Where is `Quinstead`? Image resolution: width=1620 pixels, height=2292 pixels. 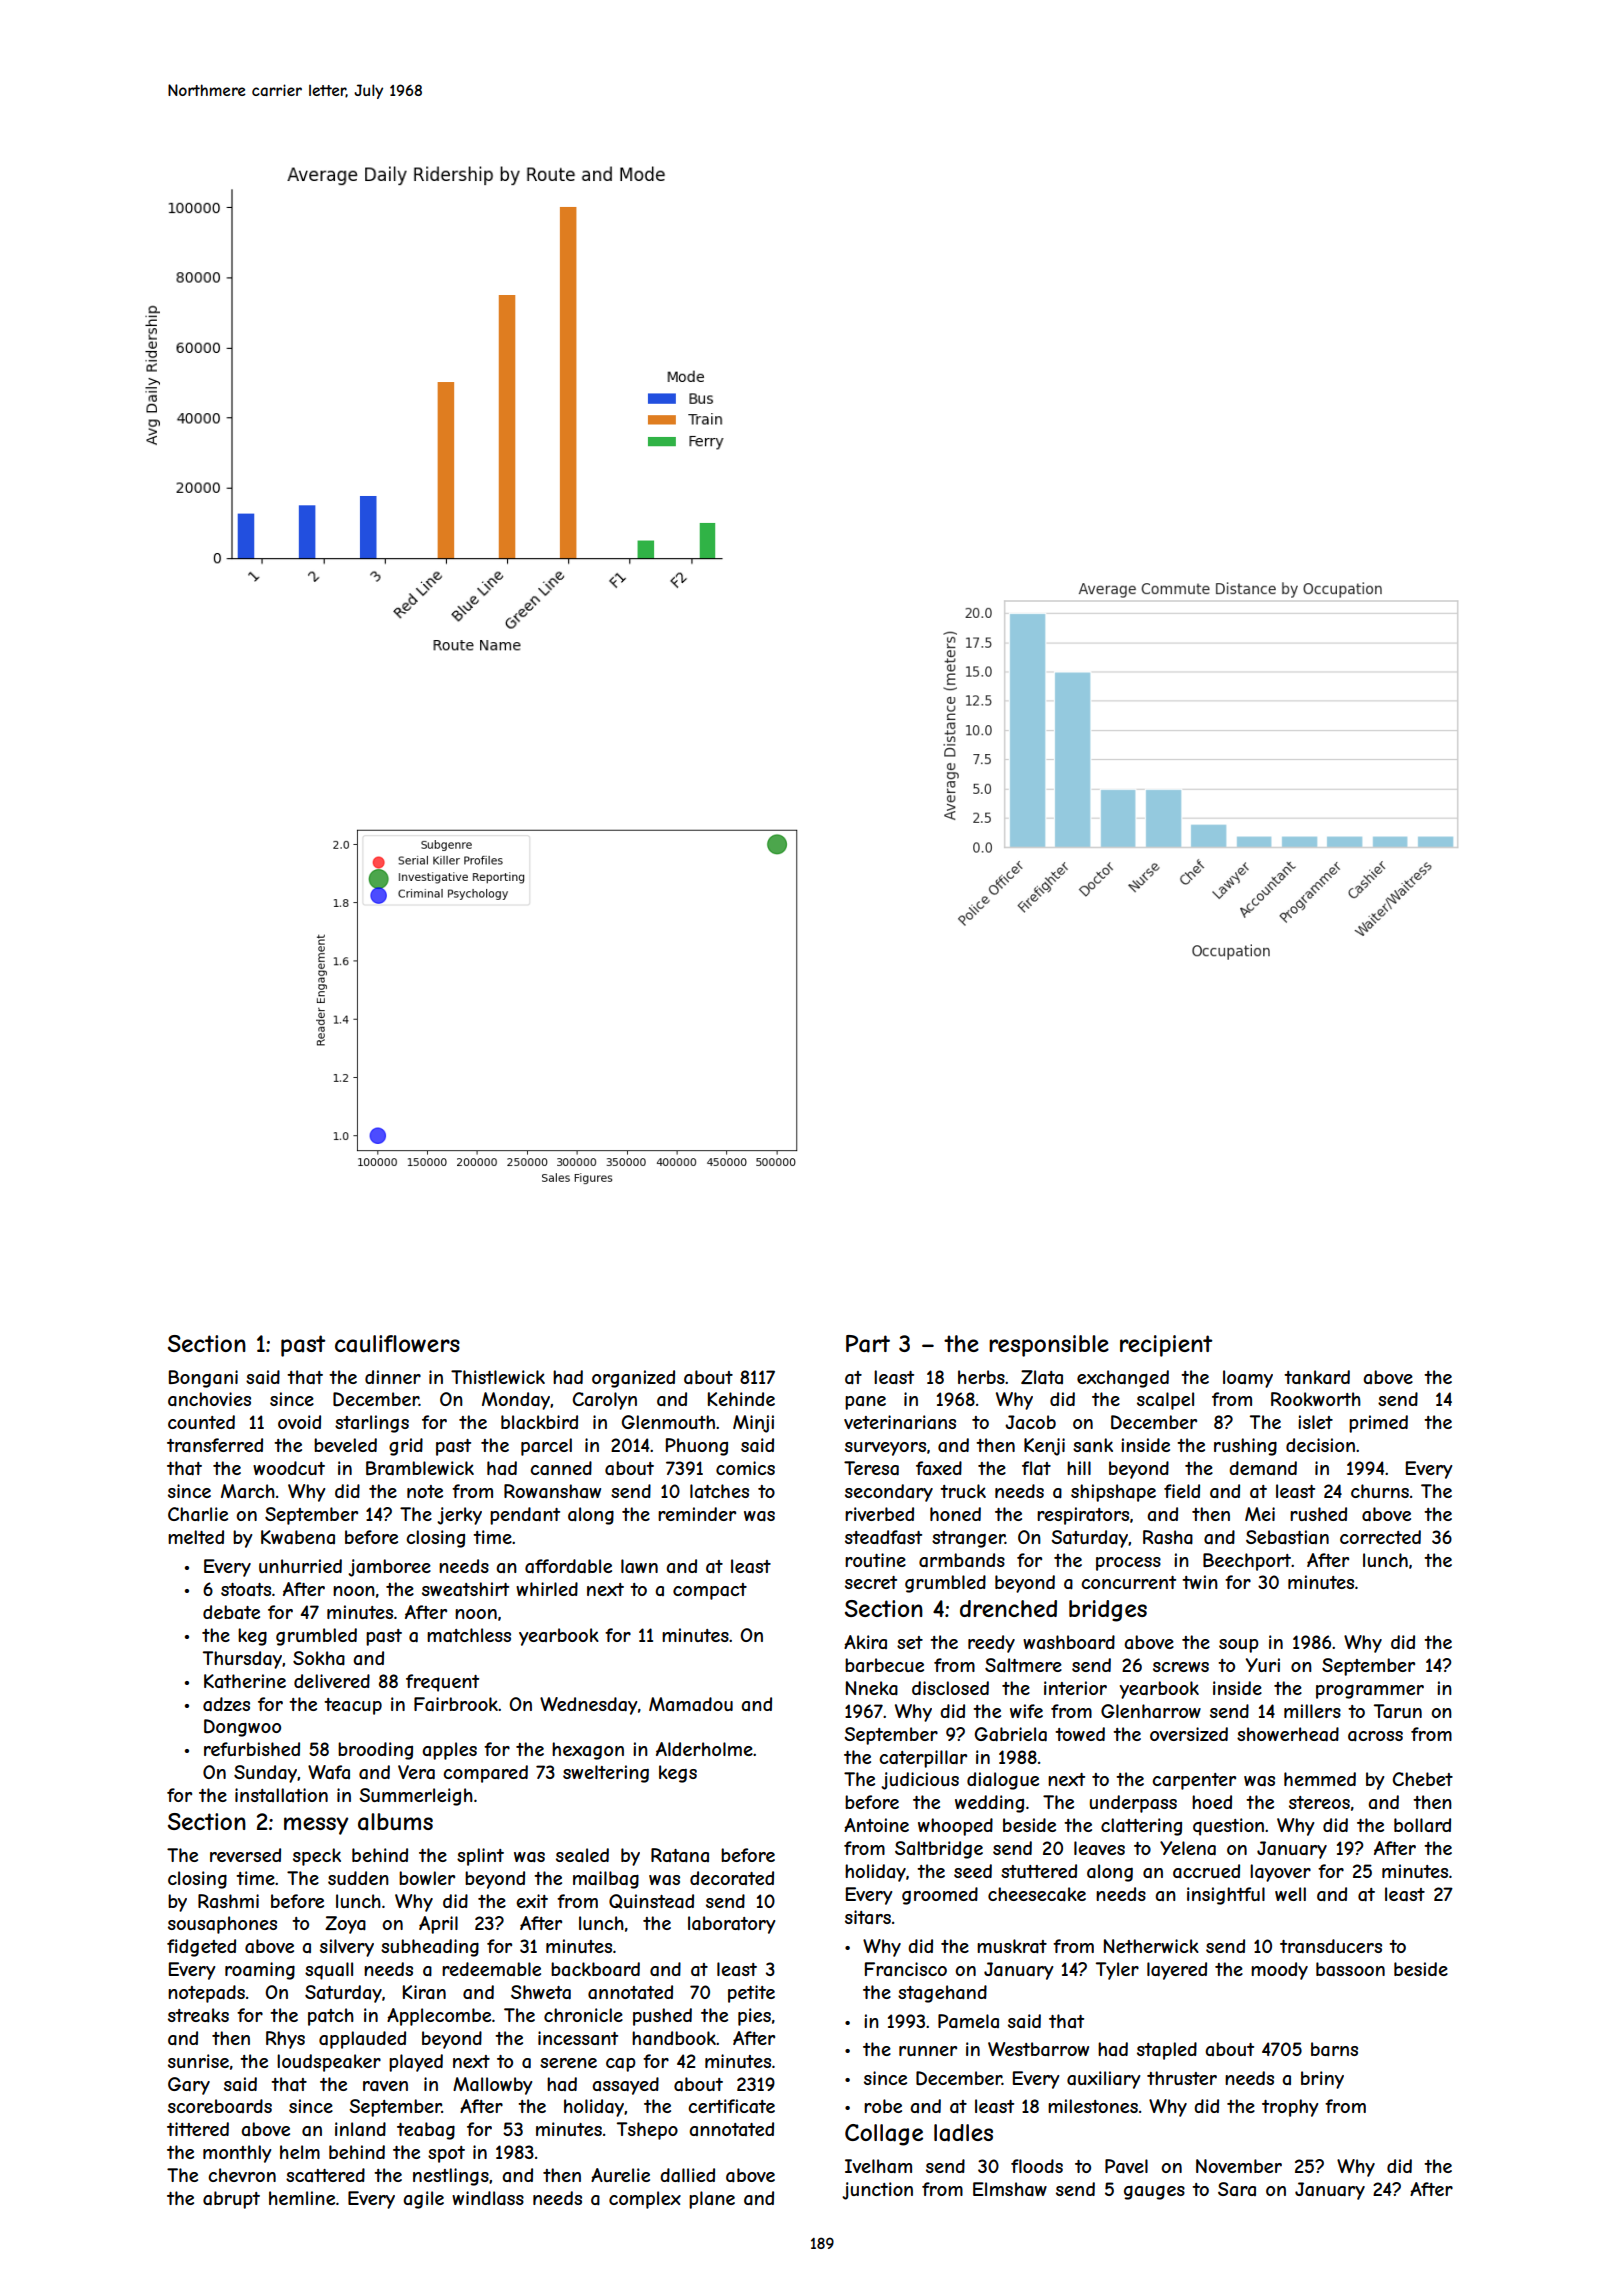
Quinstead is located at coordinates (651, 1901).
